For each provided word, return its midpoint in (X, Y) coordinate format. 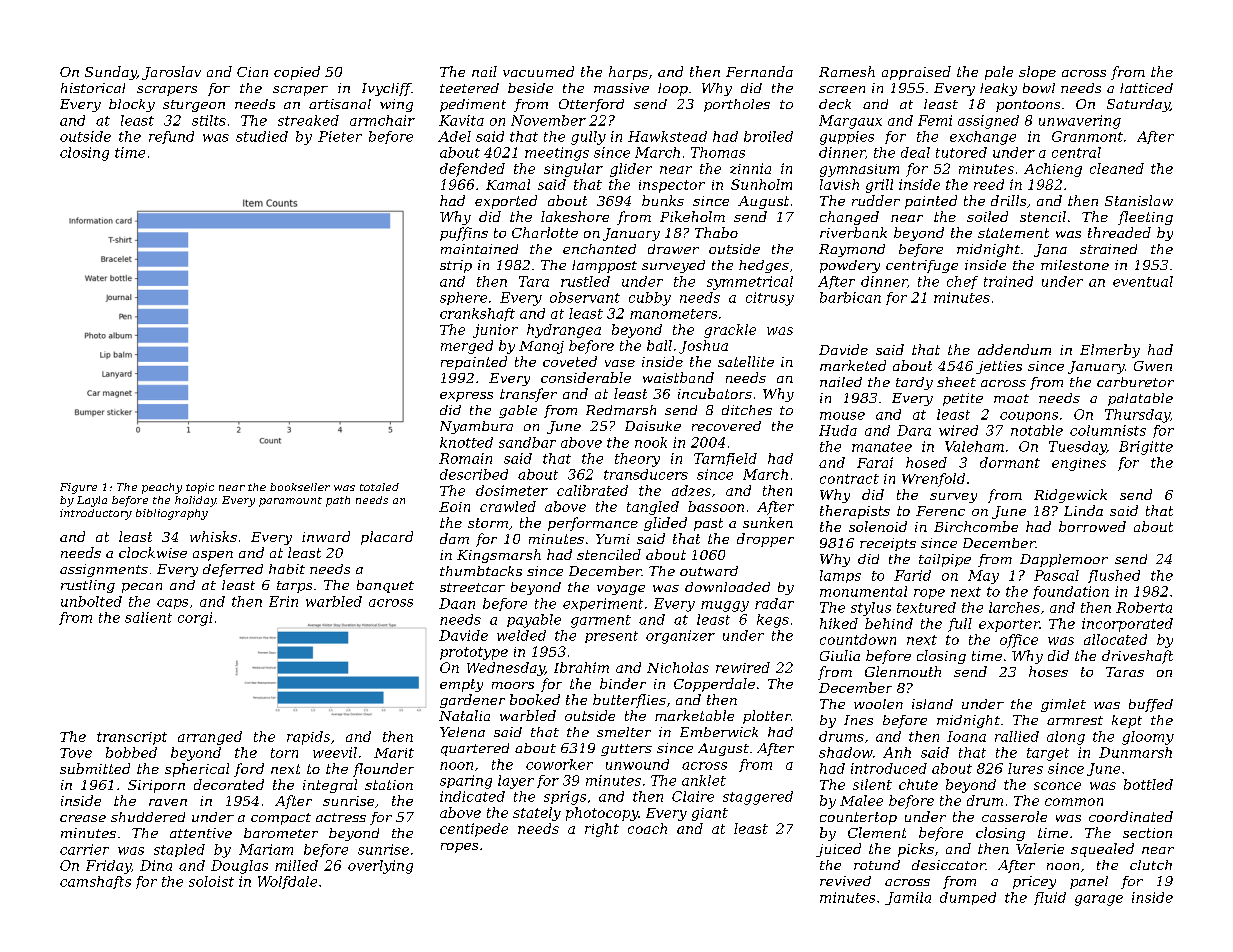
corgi (195, 619)
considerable (586, 377)
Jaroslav (171, 73)
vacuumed (538, 71)
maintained (479, 249)
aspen (213, 556)
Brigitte (1146, 448)
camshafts (95, 882)
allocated (1115, 639)
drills (1008, 200)
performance (593, 524)
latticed (1146, 88)
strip (456, 266)
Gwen (1153, 366)
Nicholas (678, 667)
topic (200, 488)
